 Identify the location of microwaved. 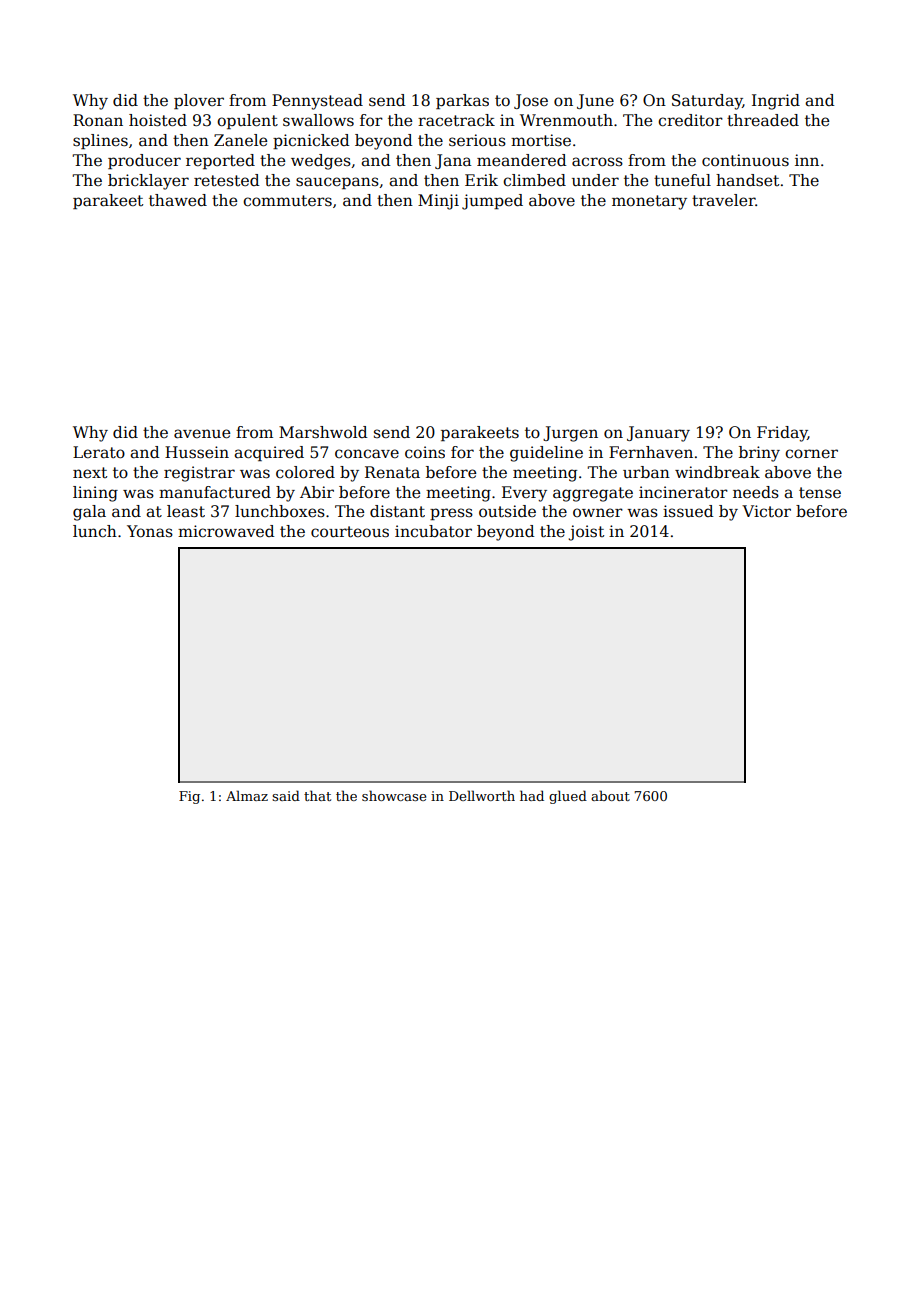
(226, 531).
